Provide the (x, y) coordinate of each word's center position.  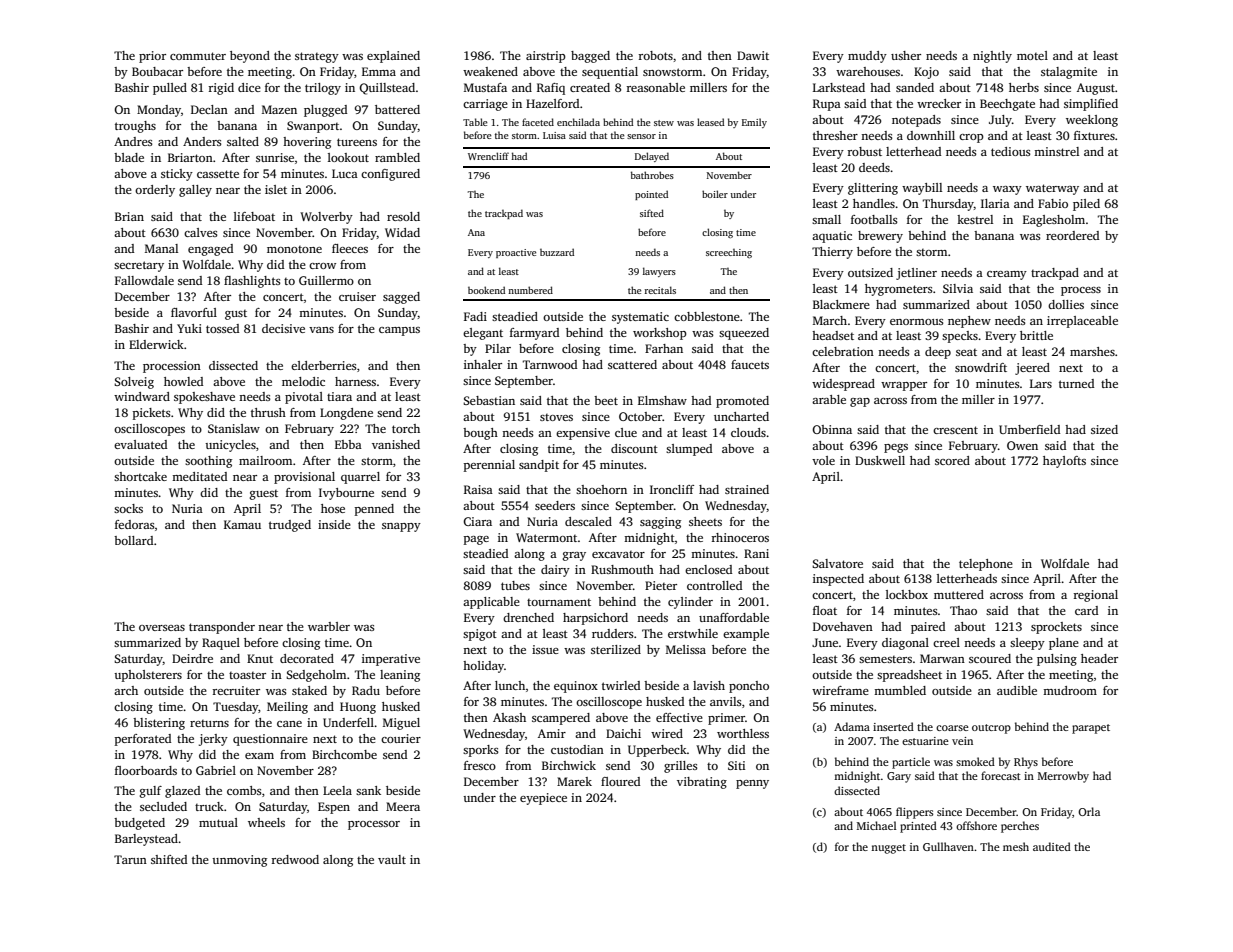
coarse (952, 728)
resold (403, 216)
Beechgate (1007, 105)
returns (209, 723)
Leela (337, 790)
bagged (590, 57)
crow (322, 266)
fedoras (135, 524)
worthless (743, 733)
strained (747, 489)
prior (152, 57)
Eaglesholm (1054, 221)
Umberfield (1029, 429)
